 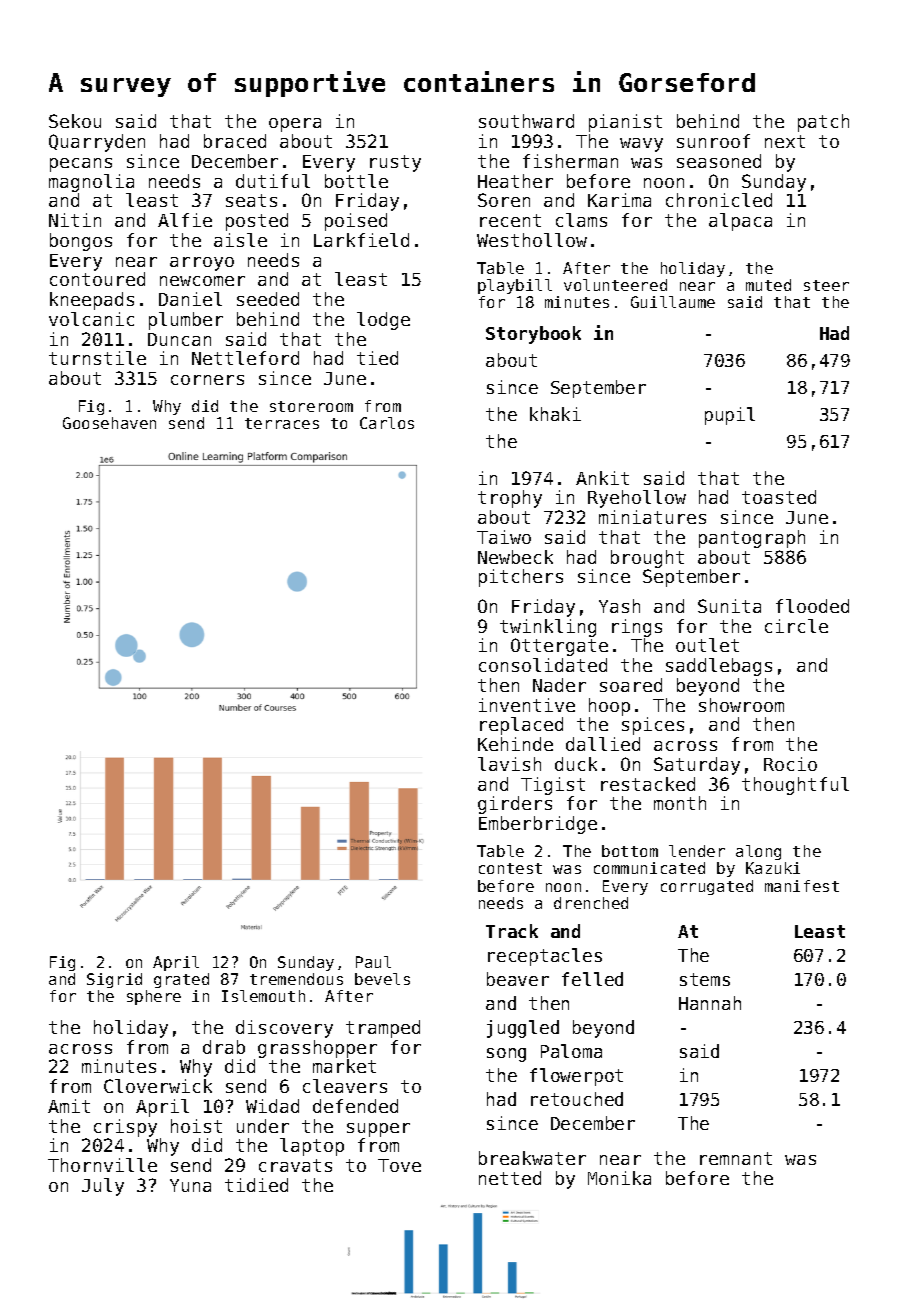 I want to click on Tove, so click(x=399, y=1165).
